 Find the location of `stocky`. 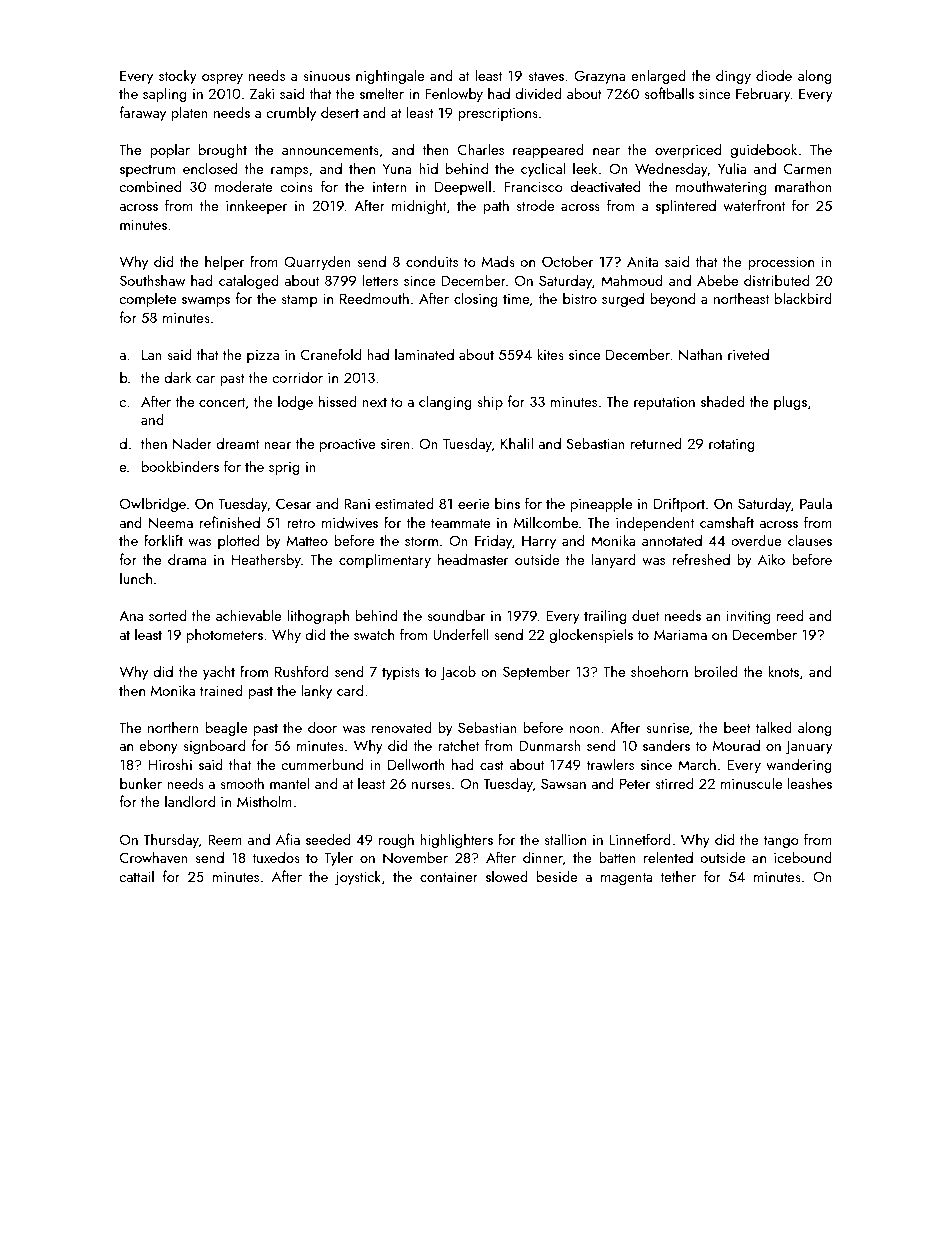

stocky is located at coordinates (178, 76).
